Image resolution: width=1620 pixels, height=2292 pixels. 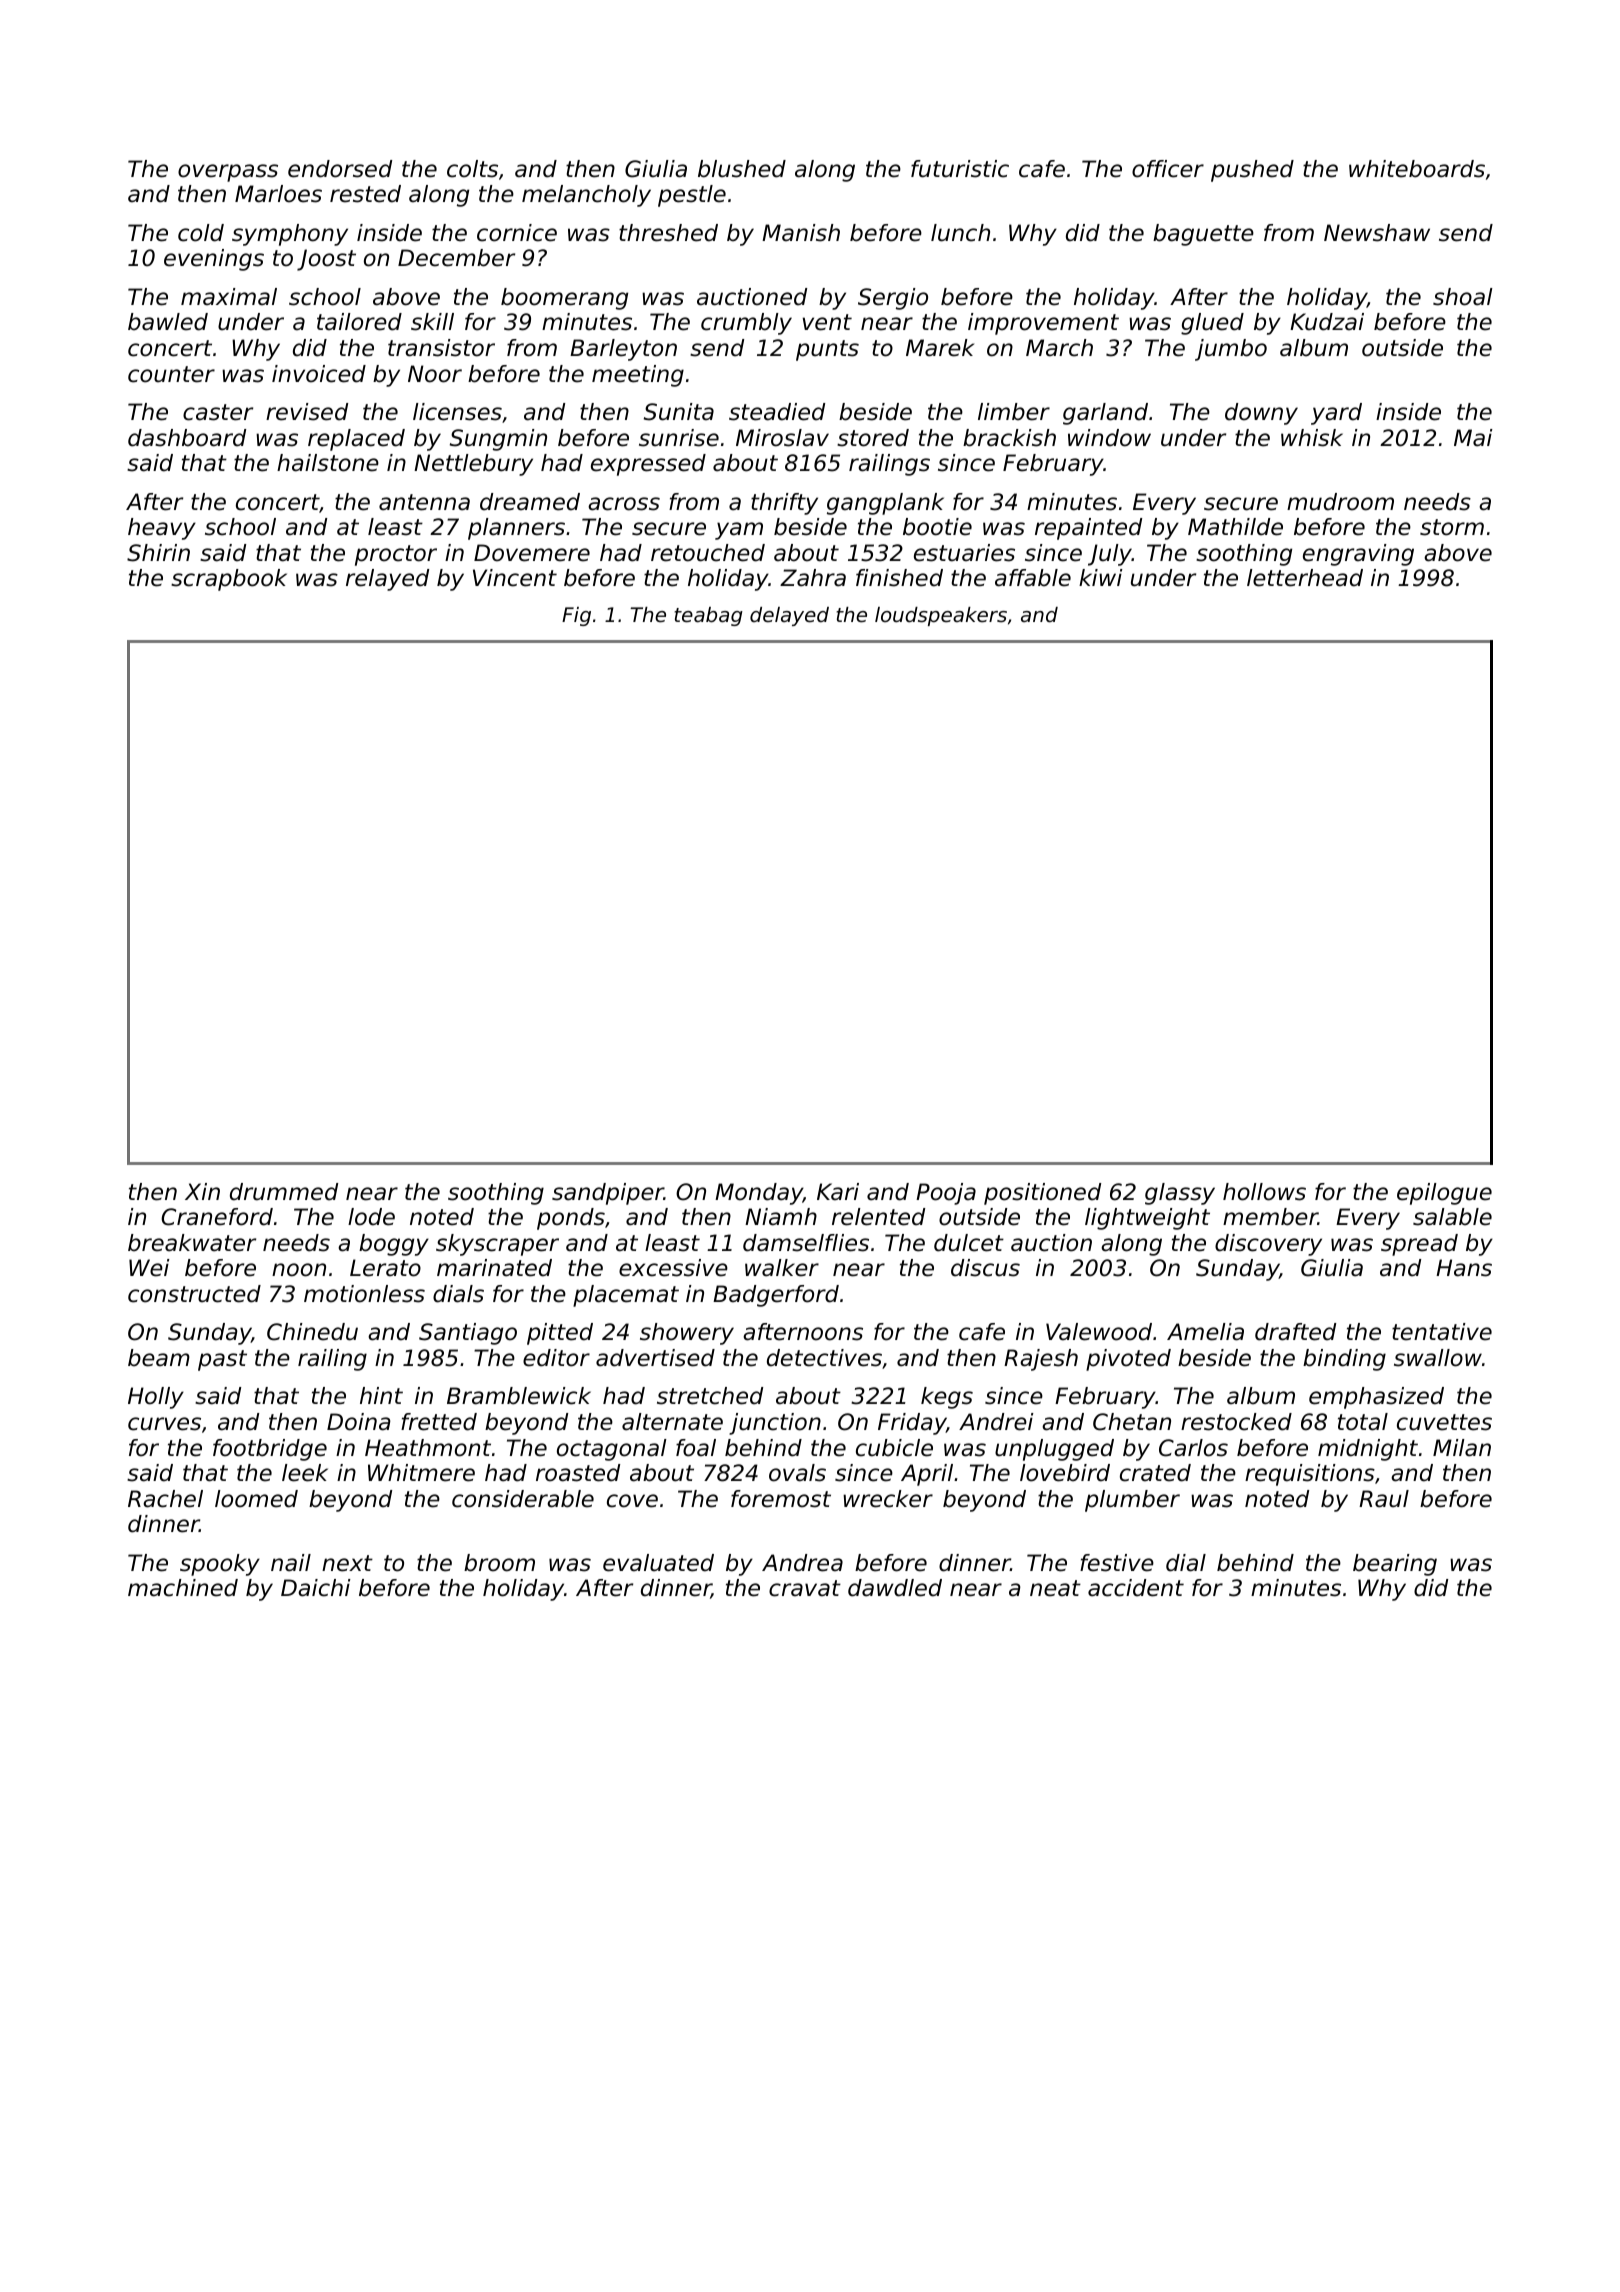 I want to click on hollows, so click(x=1264, y=1192).
